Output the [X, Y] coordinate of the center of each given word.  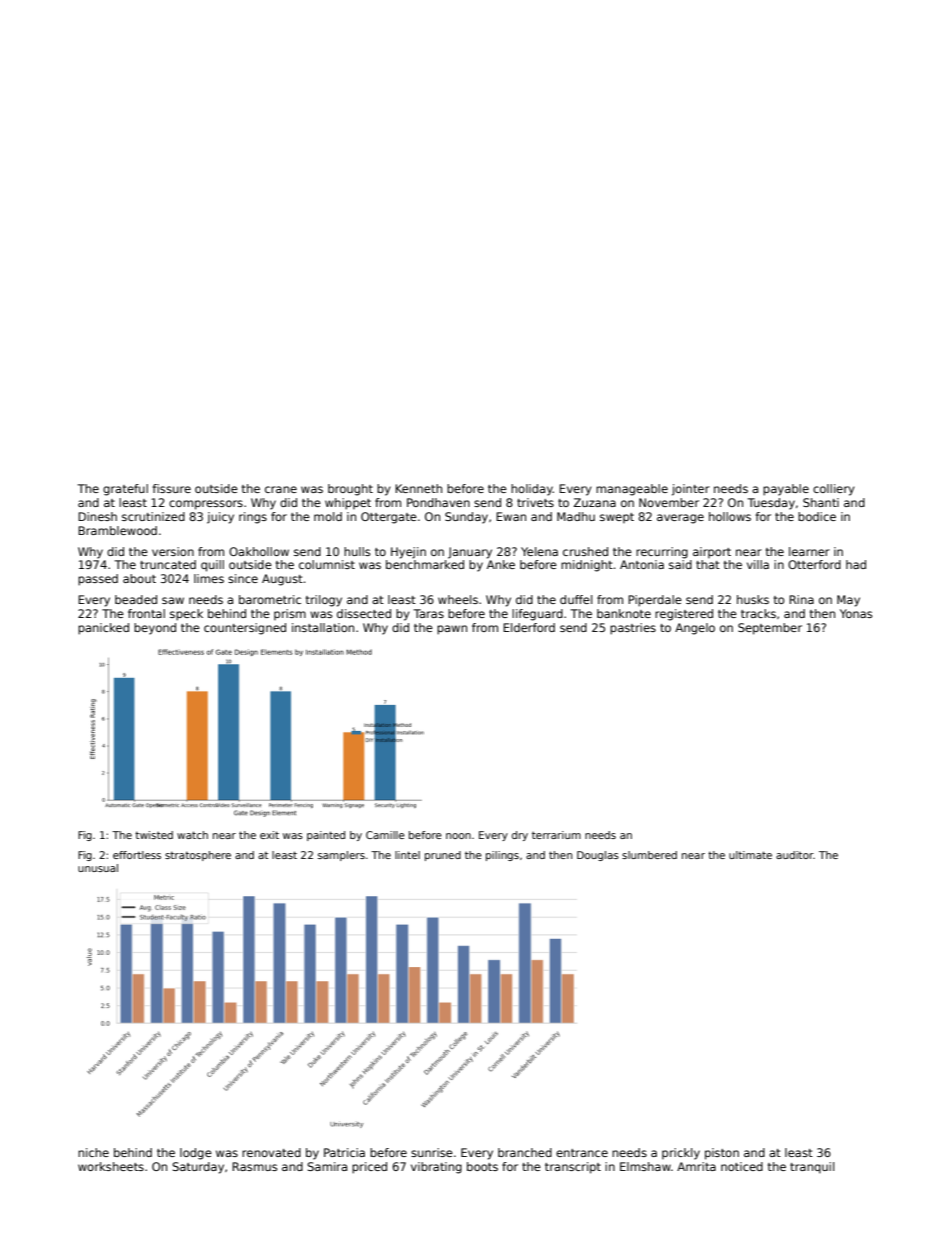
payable [786, 490]
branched [525, 1152]
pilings [502, 856]
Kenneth [418, 488]
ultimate [750, 855]
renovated [271, 1152]
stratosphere [198, 856]
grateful [125, 490]
